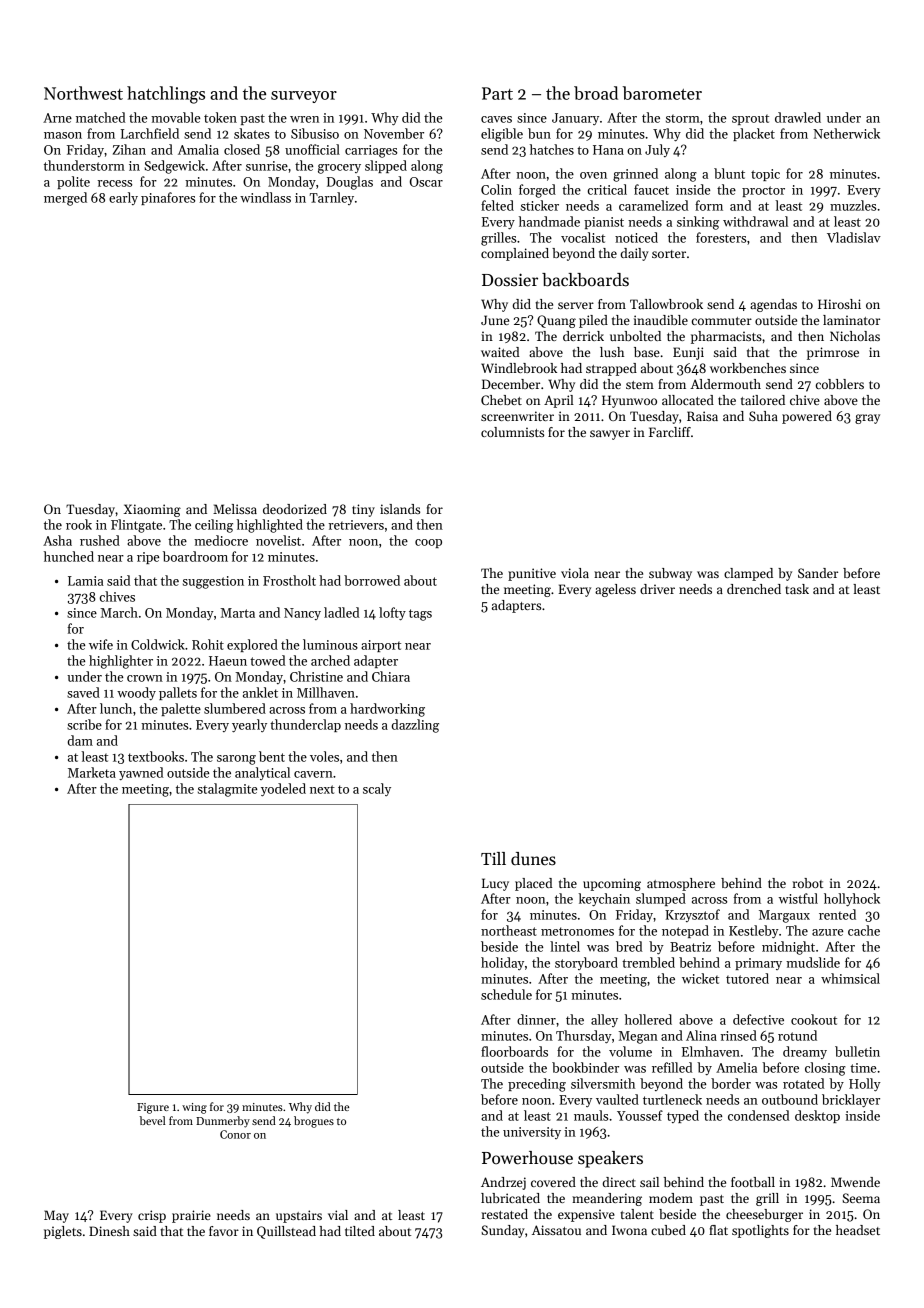  What do you see at coordinates (798, 117) in the screenshot?
I see `drawled` at bounding box center [798, 117].
